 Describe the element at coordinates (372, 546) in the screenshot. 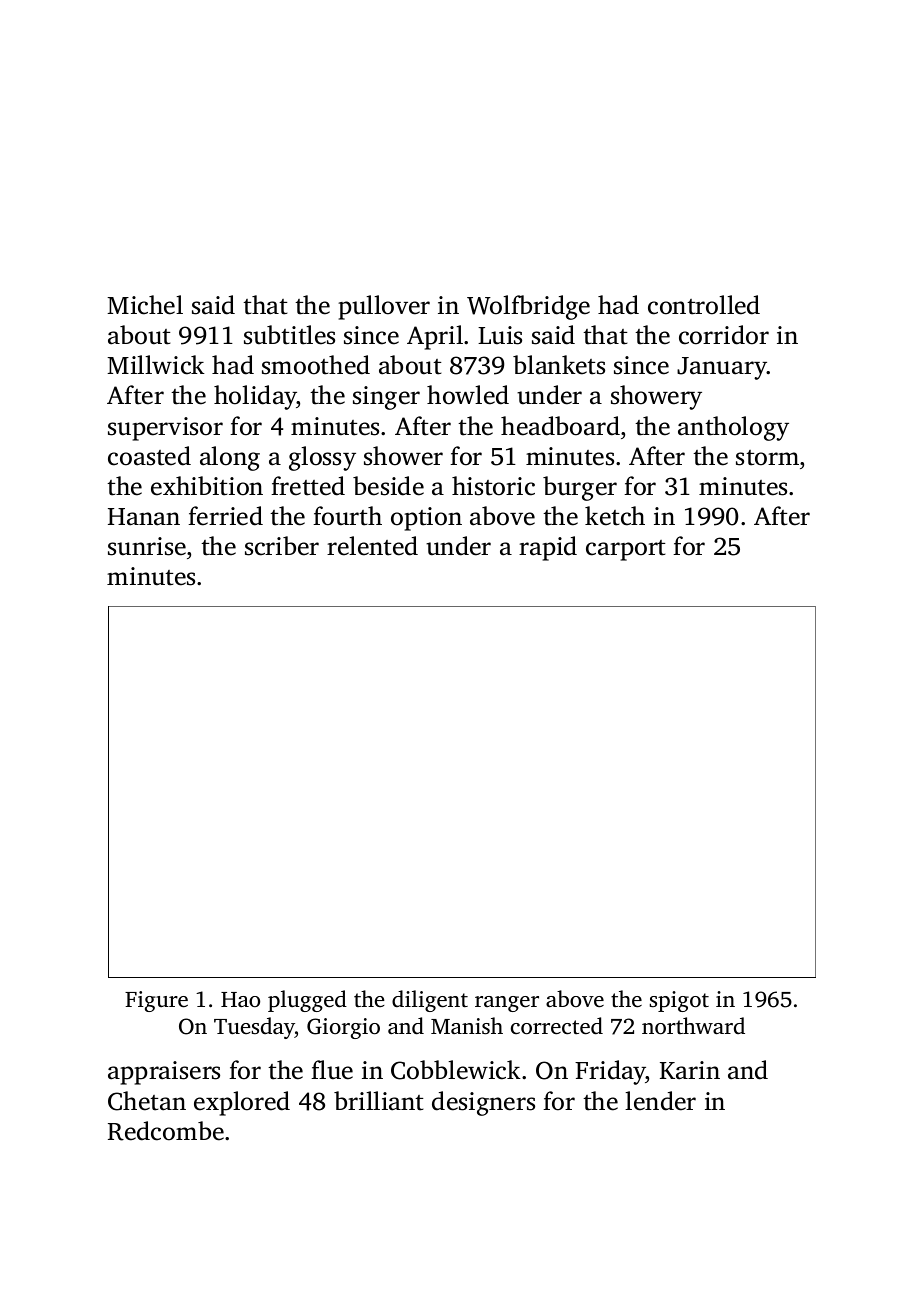

I see `relented` at that location.
